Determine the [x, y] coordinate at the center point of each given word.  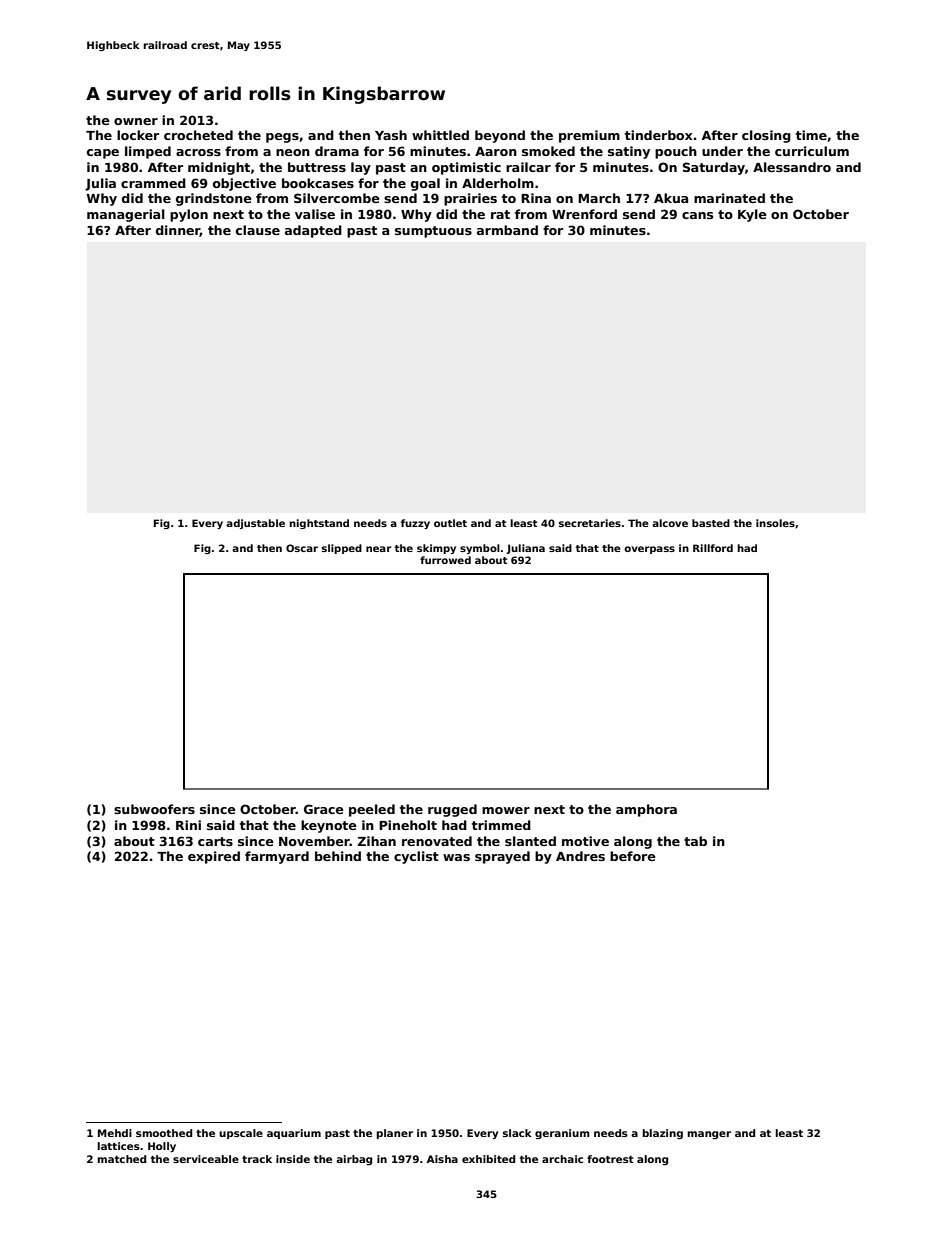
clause [258, 230]
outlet [450, 523]
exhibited [488, 1159]
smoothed [164, 1133]
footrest [610, 1159]
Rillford [713, 548]
